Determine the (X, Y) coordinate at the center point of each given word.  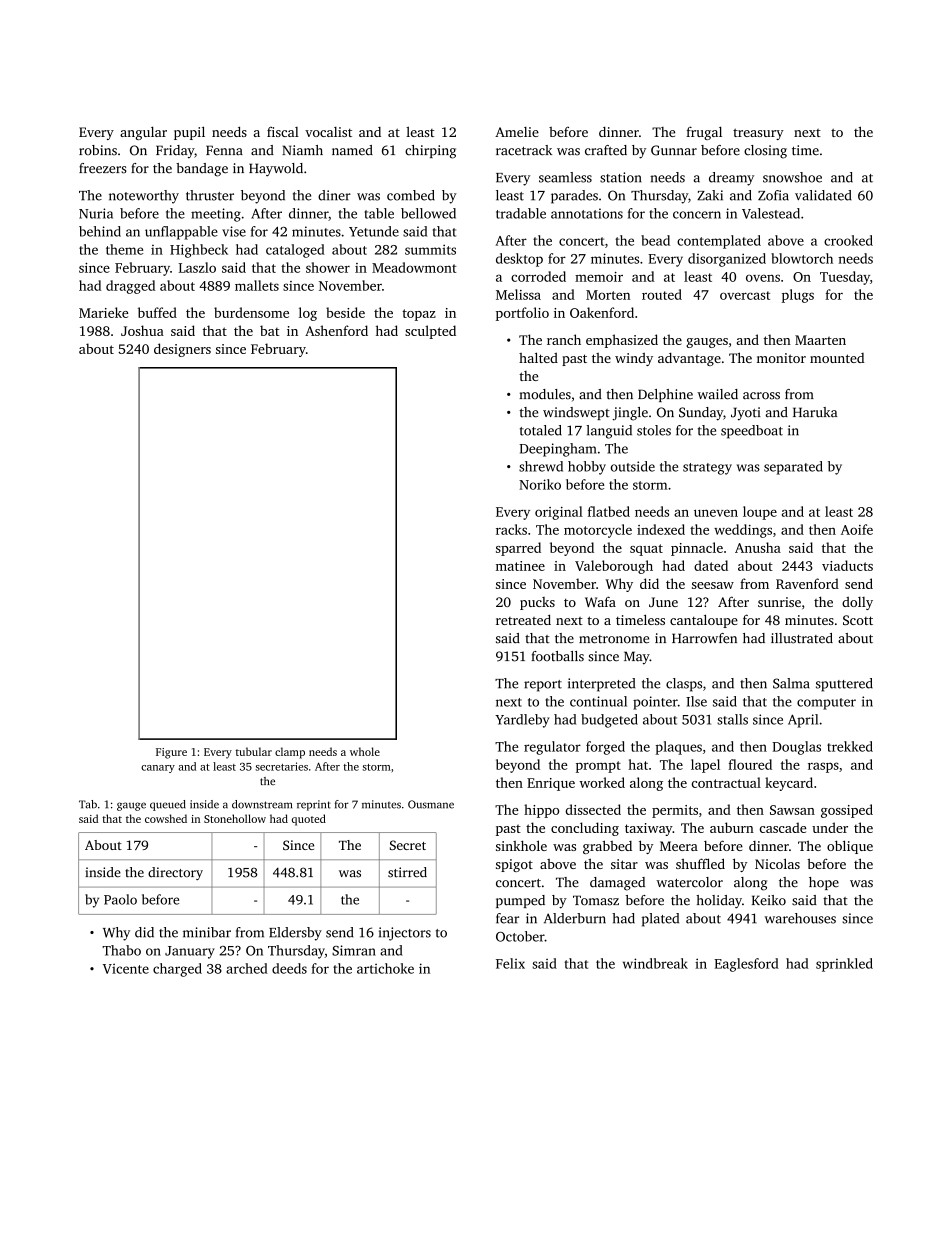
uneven (716, 513)
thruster (210, 195)
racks (511, 529)
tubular (254, 751)
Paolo (120, 899)
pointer (655, 703)
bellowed (428, 213)
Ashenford (336, 330)
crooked (848, 240)
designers (182, 350)
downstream (262, 804)
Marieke (103, 312)
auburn (732, 827)
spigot (514, 865)
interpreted (601, 685)
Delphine (665, 395)
